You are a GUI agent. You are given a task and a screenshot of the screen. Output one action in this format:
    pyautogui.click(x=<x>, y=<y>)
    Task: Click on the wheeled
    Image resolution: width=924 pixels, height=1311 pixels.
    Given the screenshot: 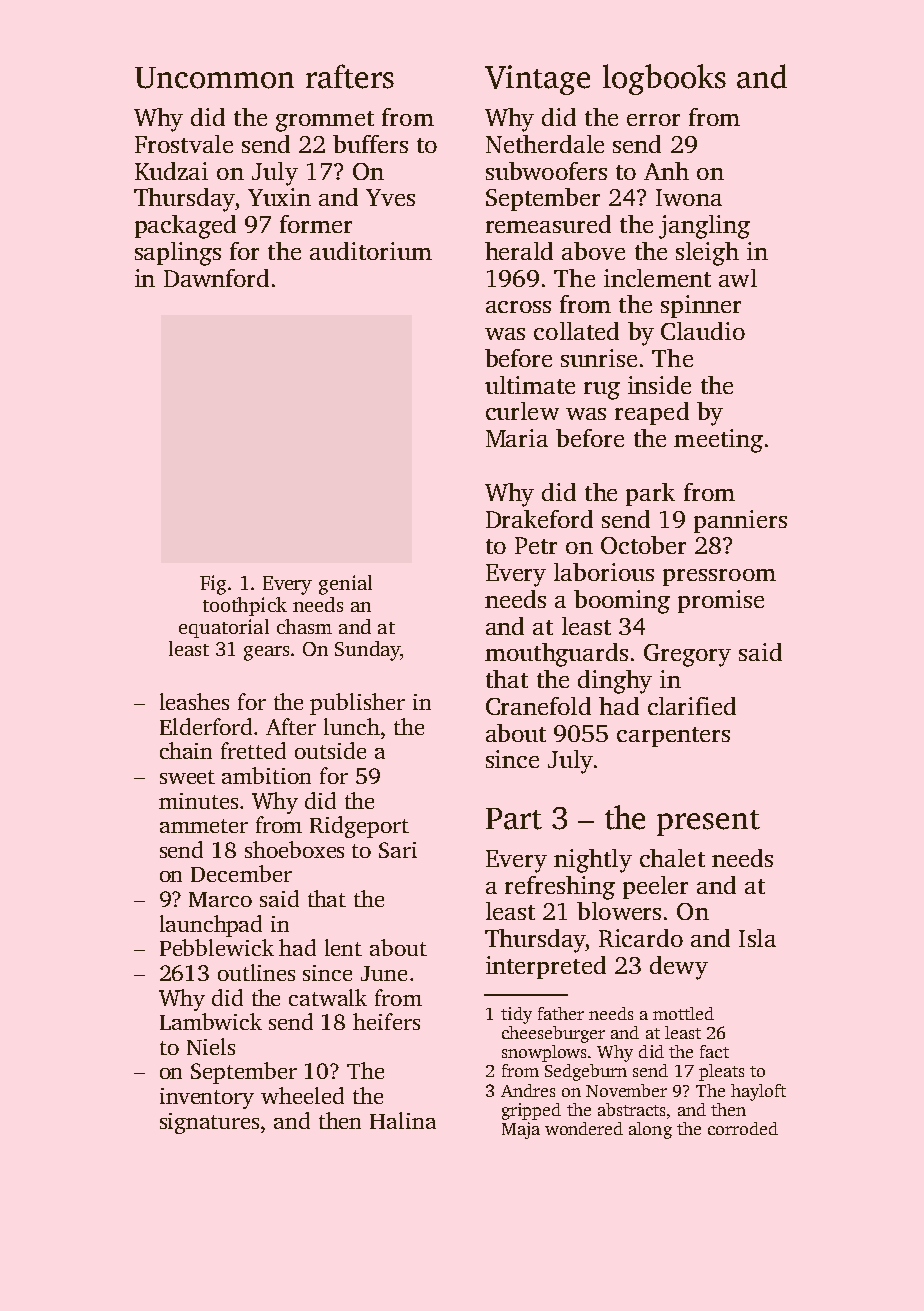 What is the action you would take?
    pyautogui.click(x=302, y=1095)
